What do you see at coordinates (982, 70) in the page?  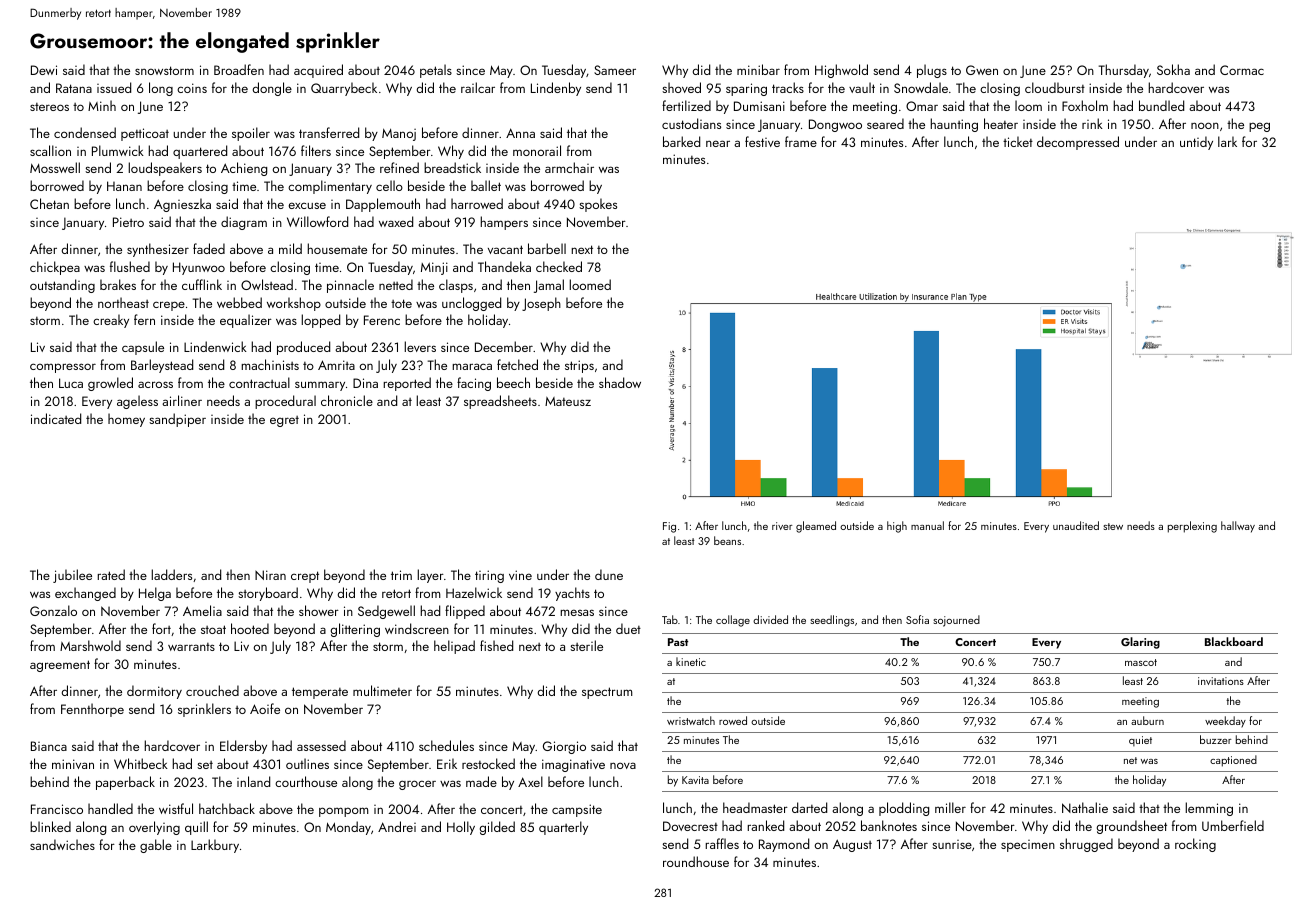 I see `Gwen` at bounding box center [982, 70].
